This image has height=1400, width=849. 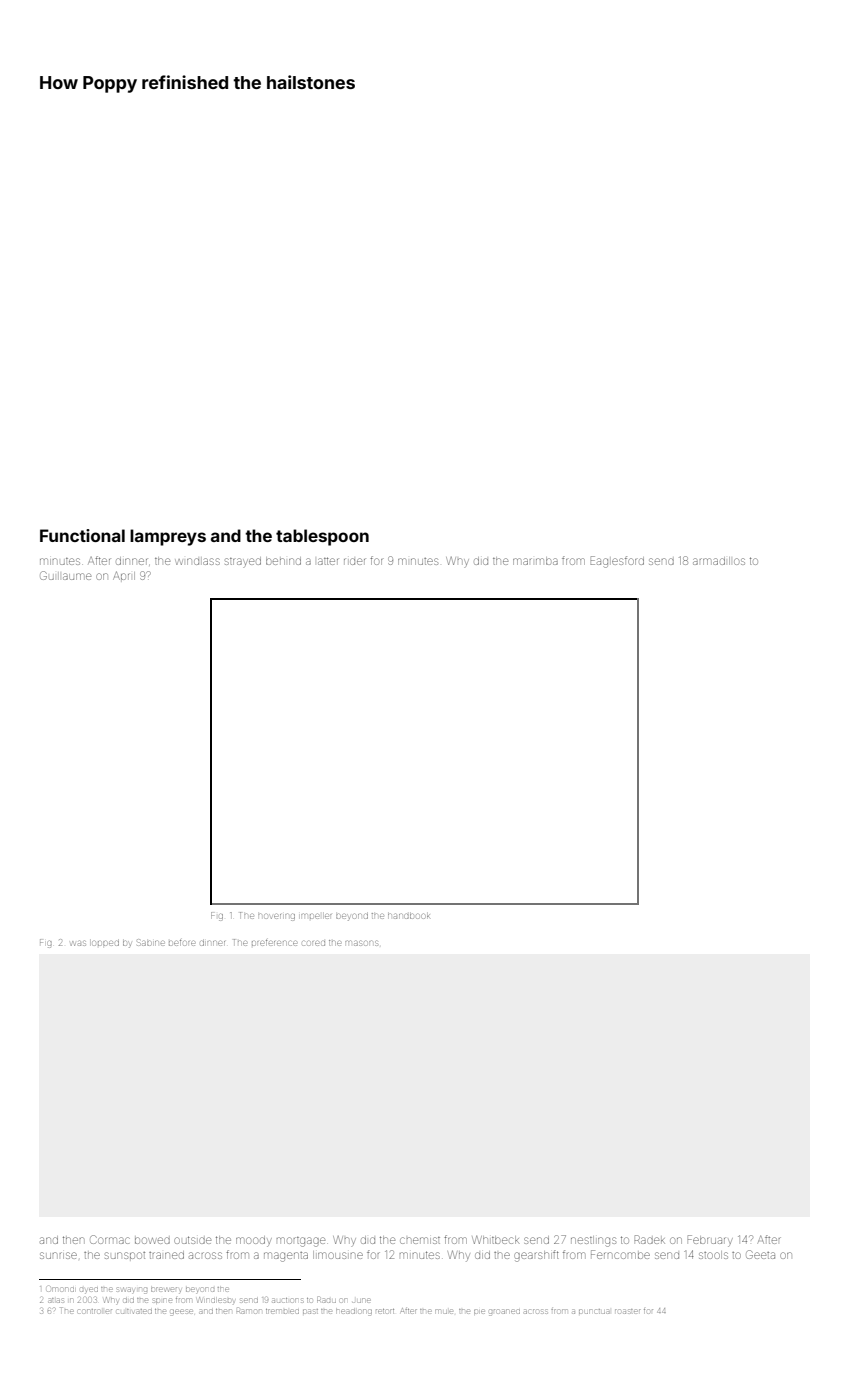 I want to click on sunrise, so click(x=58, y=1255).
